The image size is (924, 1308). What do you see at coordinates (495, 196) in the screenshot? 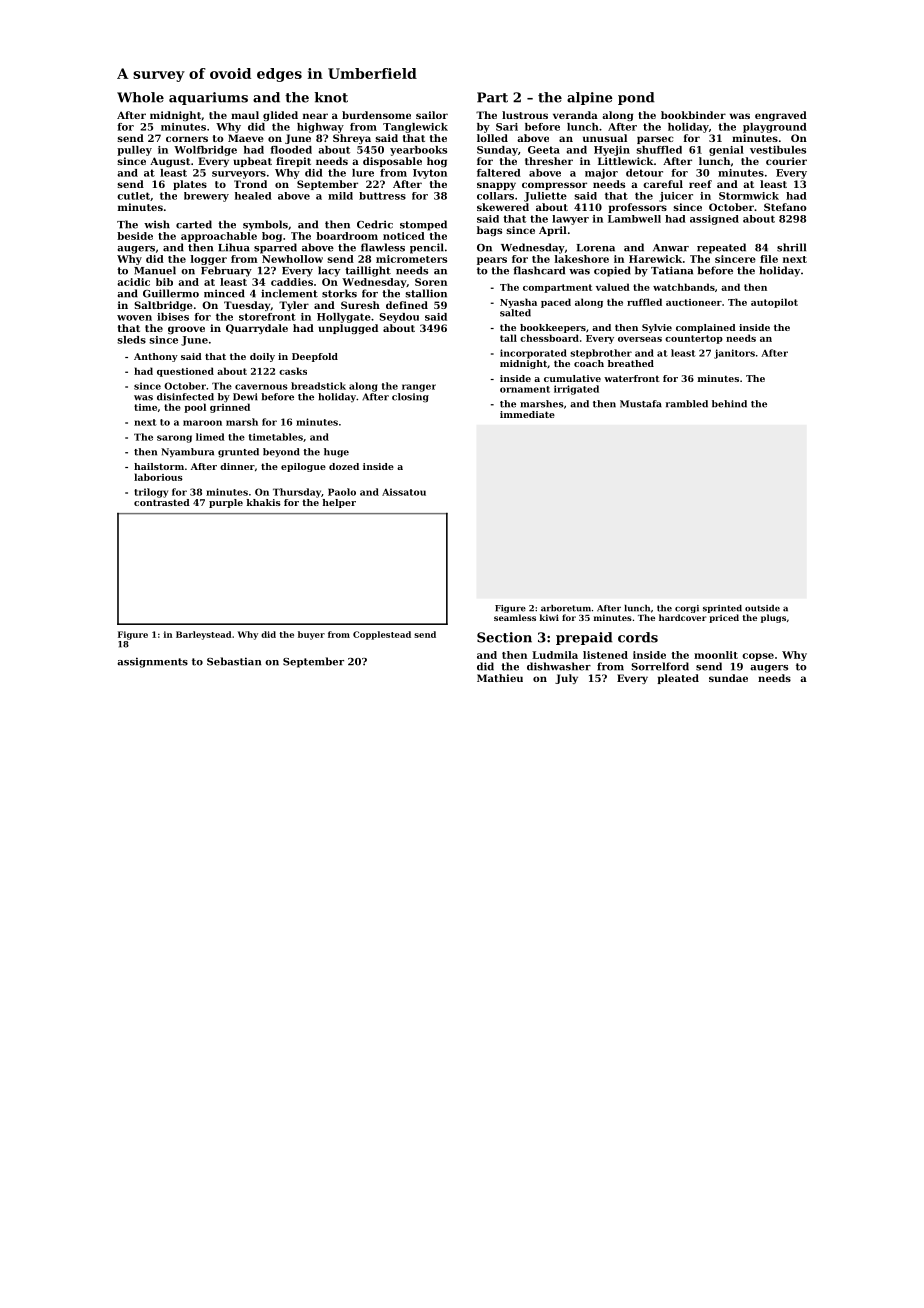
I see `collars` at bounding box center [495, 196].
